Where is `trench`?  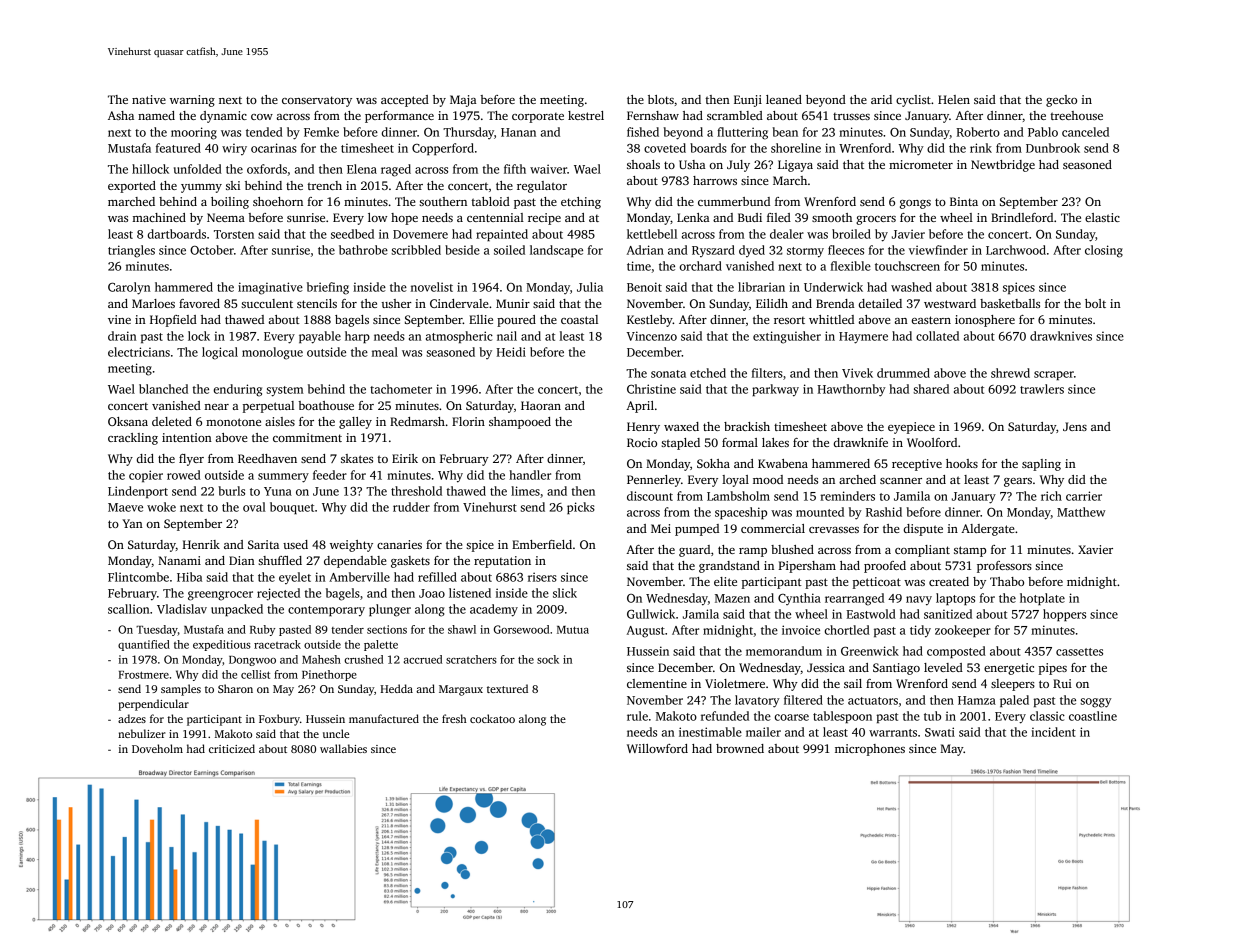 trench is located at coordinates (324, 185).
